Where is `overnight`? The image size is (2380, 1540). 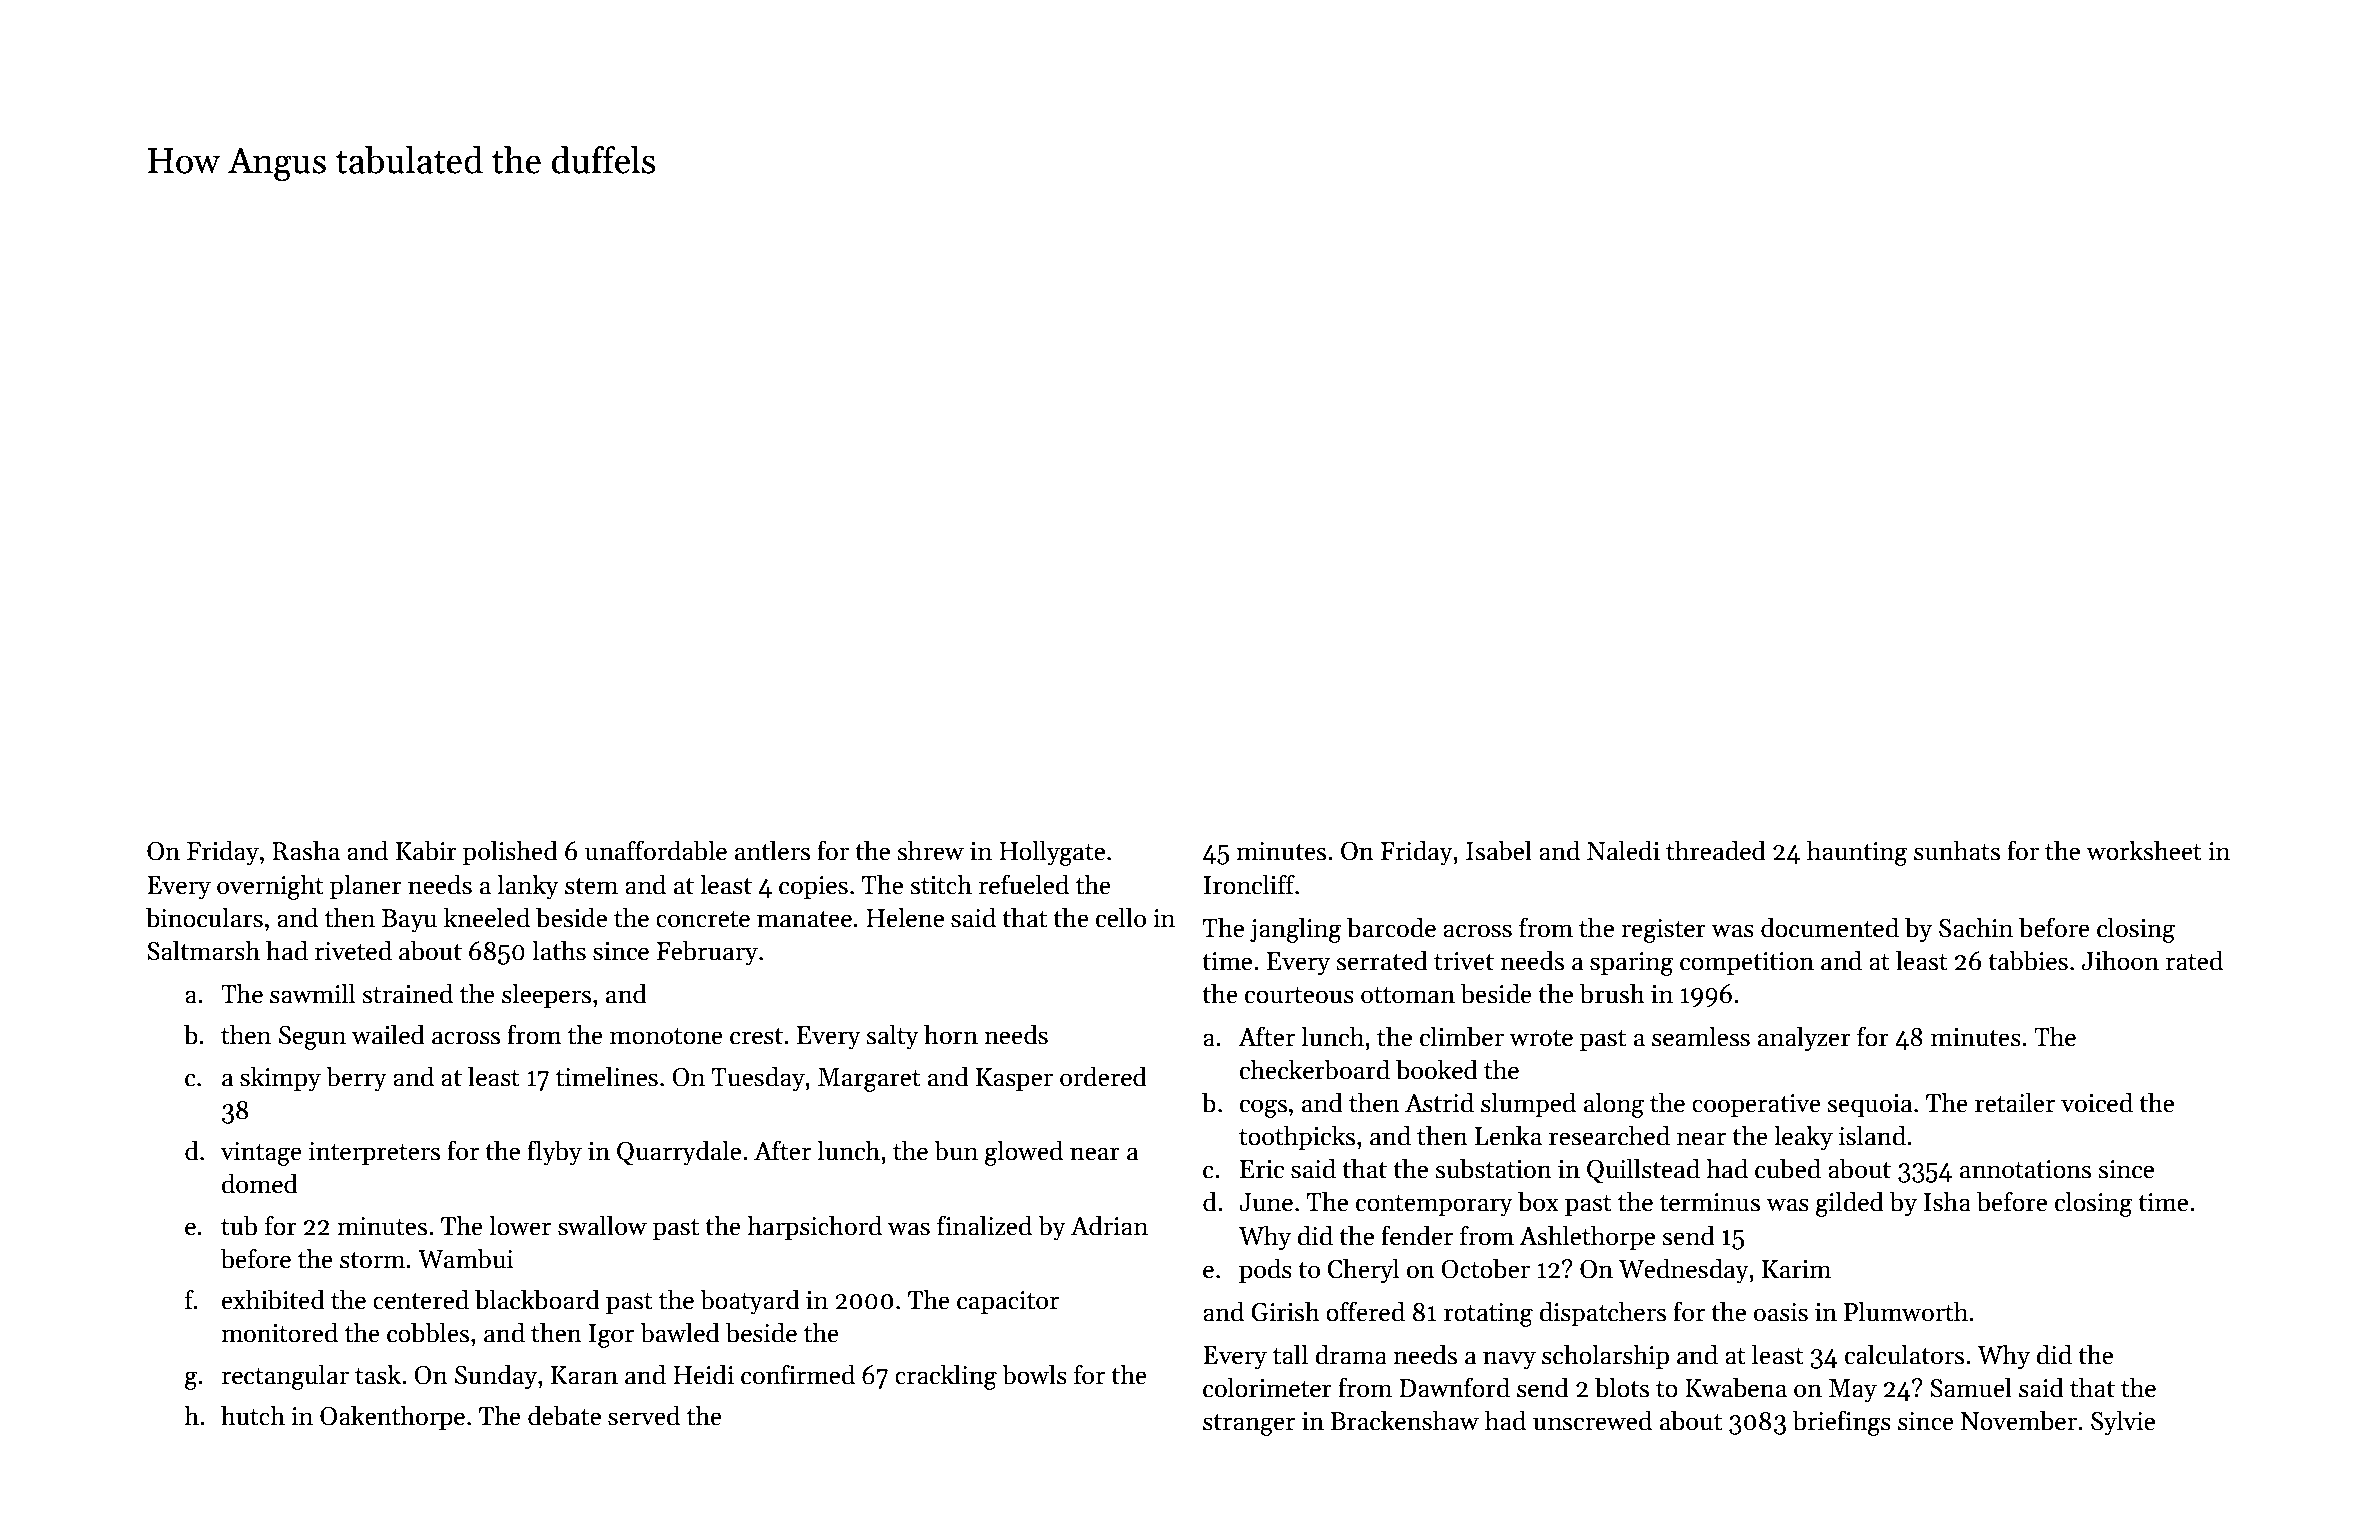
overnight is located at coordinates (270, 887).
